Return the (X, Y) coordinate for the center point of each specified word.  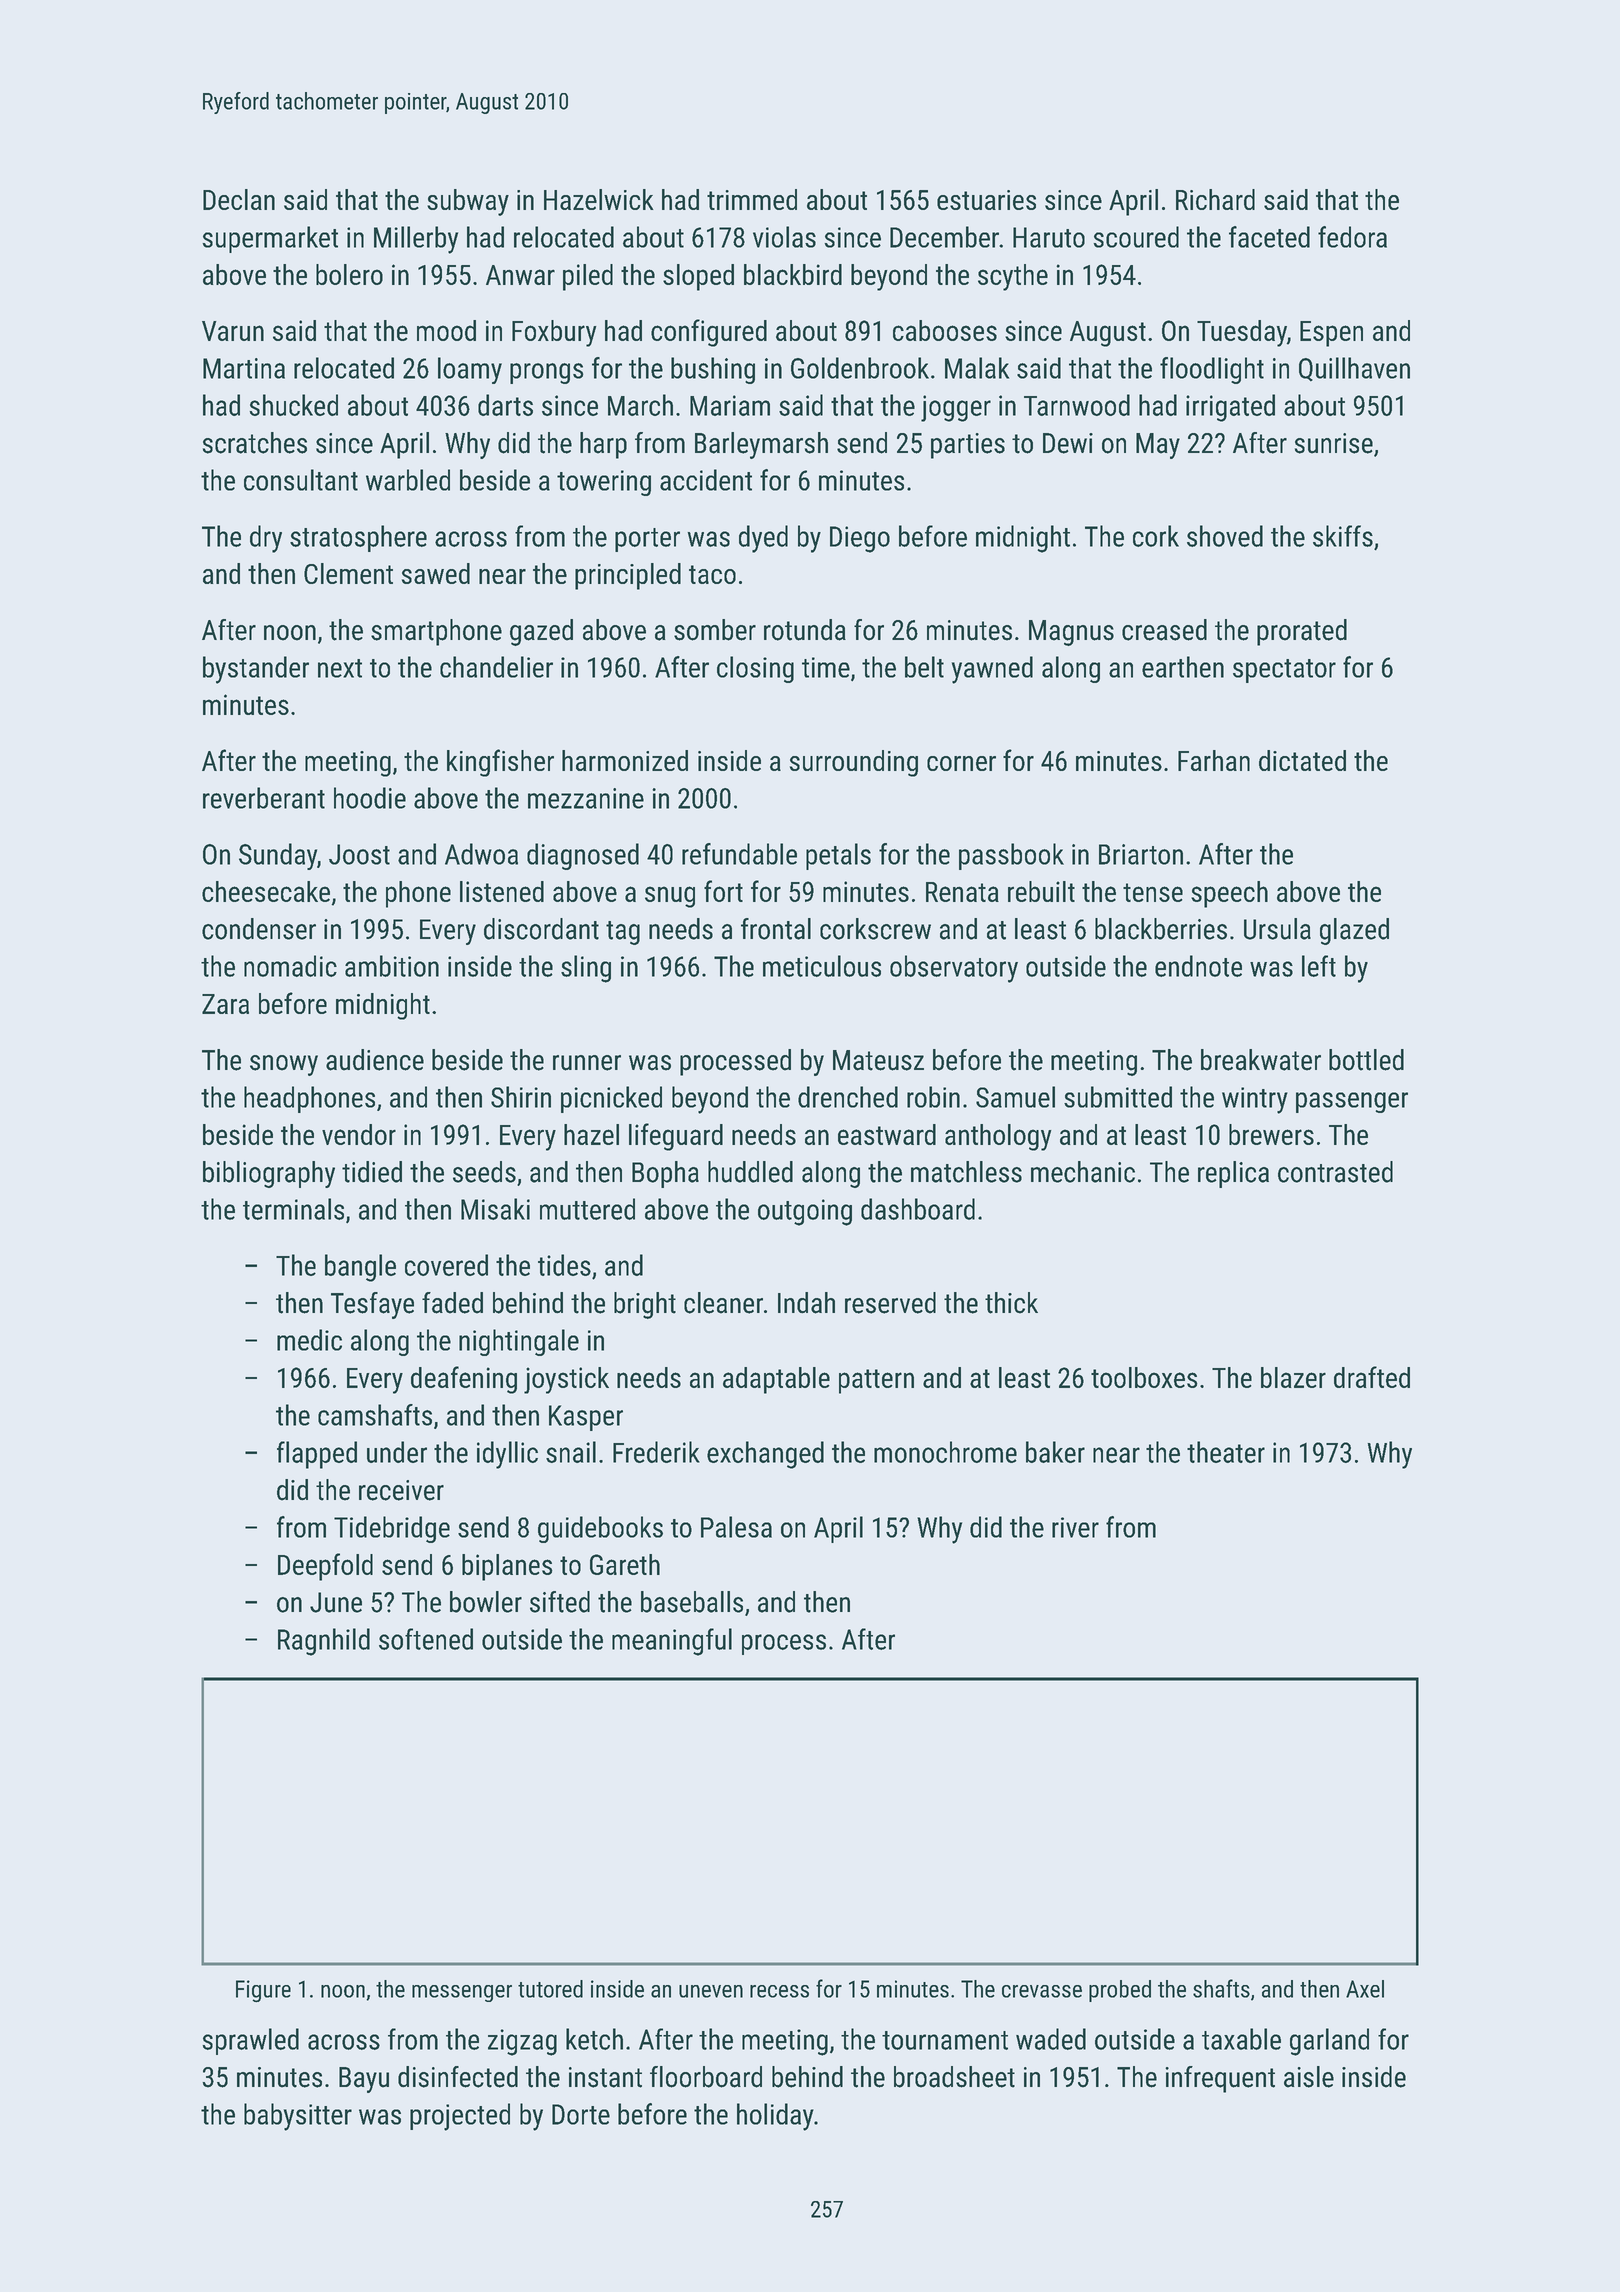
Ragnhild (324, 1642)
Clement (348, 573)
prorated (1302, 632)
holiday (775, 2117)
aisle (1309, 2077)
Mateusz (878, 1060)
